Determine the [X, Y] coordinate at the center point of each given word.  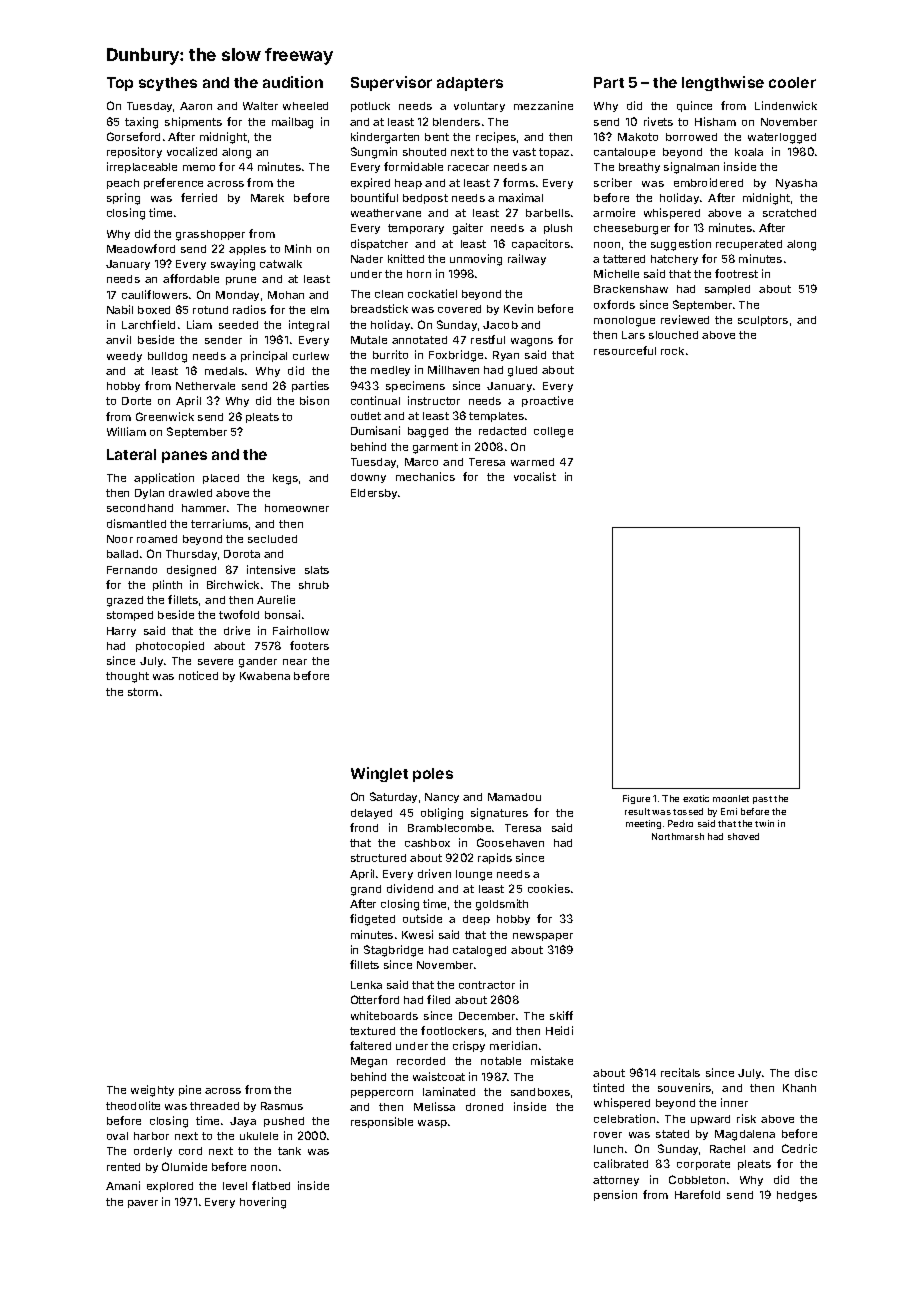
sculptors [763, 321]
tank [289, 1151]
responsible [382, 1122]
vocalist [535, 476]
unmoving [476, 260]
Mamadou [514, 797]
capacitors [541, 244]
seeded [238, 325]
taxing [141, 123]
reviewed [685, 319]
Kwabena [265, 676]
